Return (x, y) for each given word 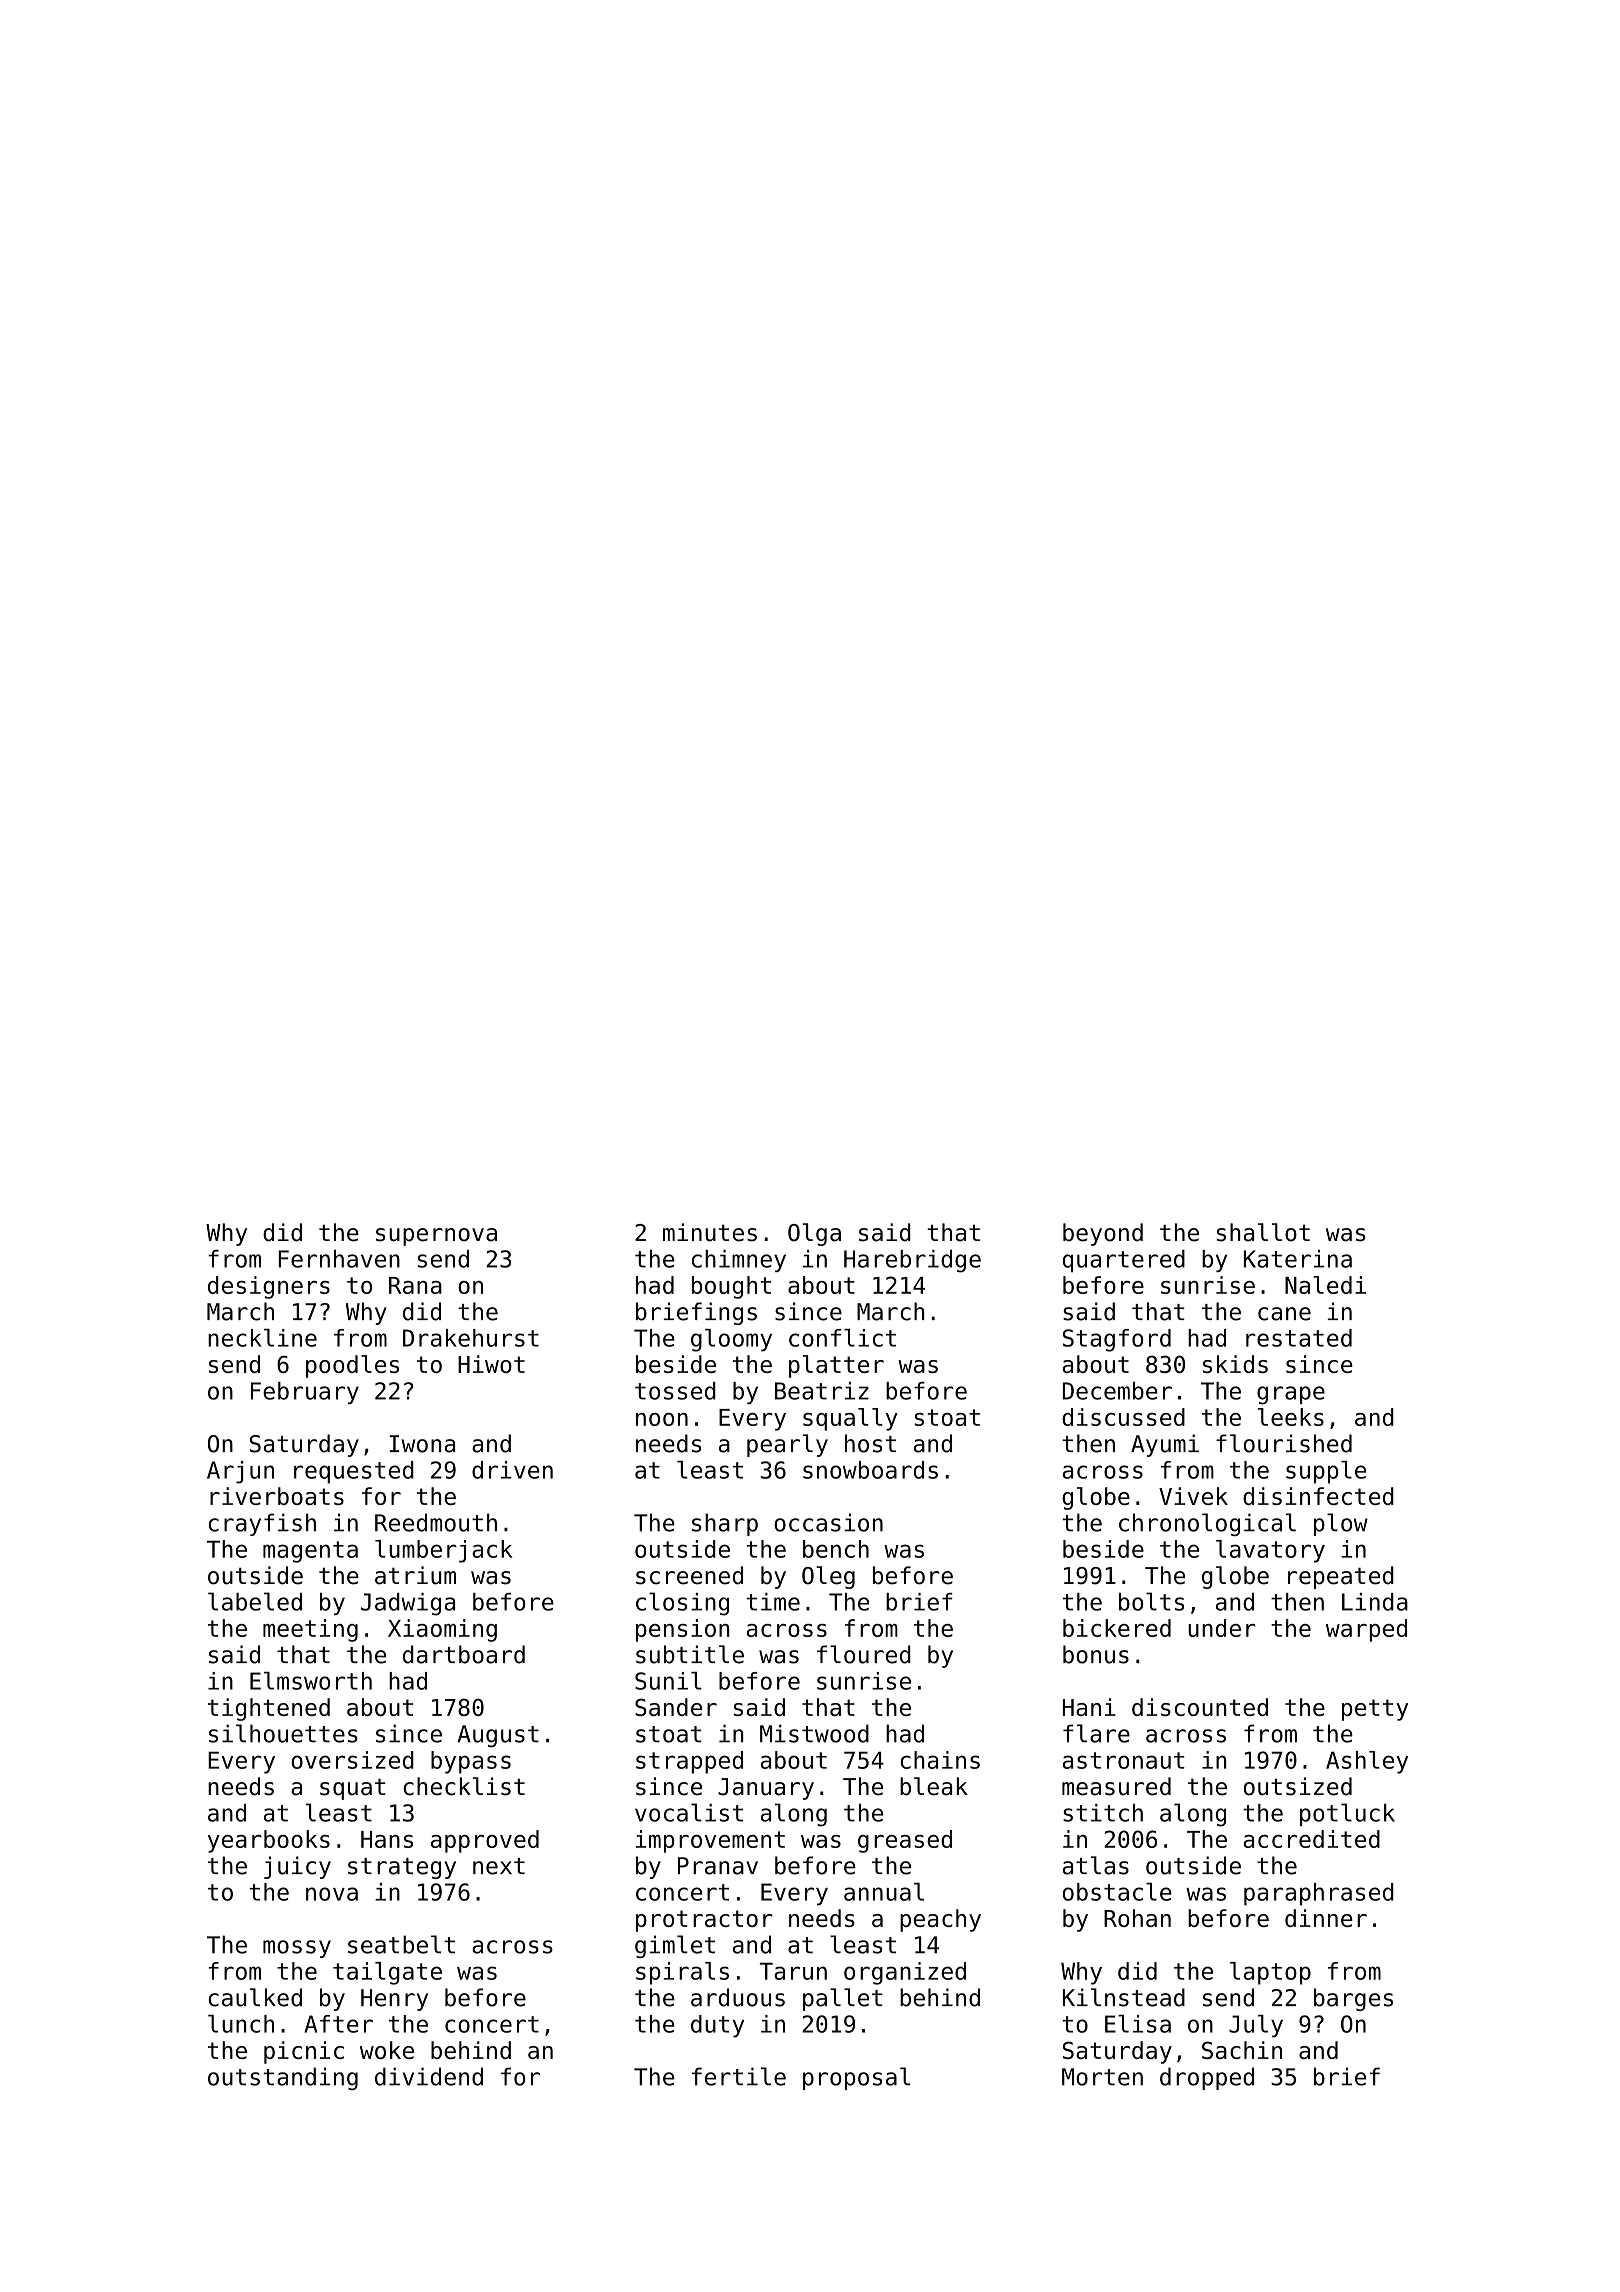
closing (682, 1604)
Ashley (1367, 1762)
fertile (739, 2076)
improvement (710, 1841)
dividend (429, 2076)
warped (1366, 1630)
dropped (1207, 2078)
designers (269, 1287)
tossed (675, 1391)
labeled (255, 1601)
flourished (1284, 1443)
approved (485, 1841)
